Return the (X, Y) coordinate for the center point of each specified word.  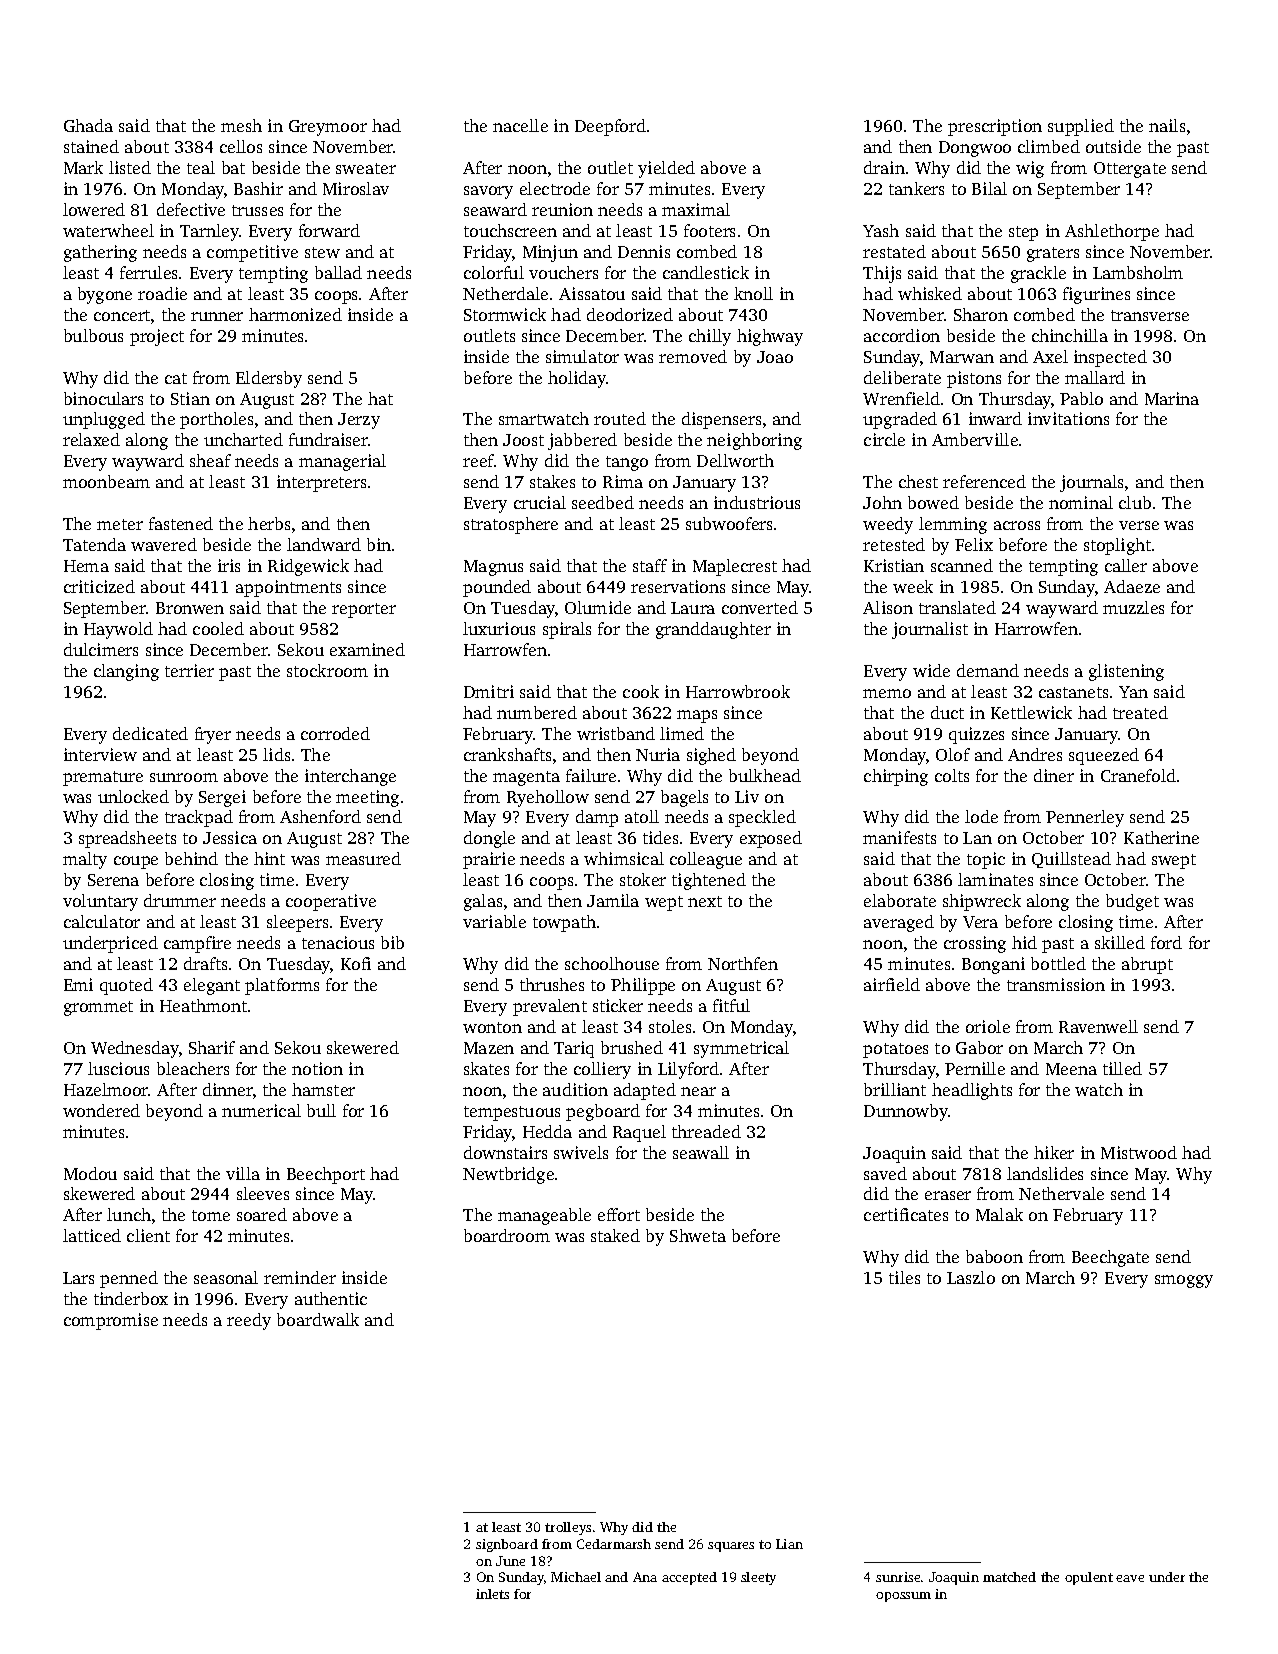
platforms (282, 986)
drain (884, 167)
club (1135, 502)
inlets (492, 1594)
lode (981, 816)
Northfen (743, 963)
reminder (300, 1277)
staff (650, 565)
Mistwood (1139, 1152)
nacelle (520, 125)
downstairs (505, 1152)
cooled (218, 628)
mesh (241, 125)
